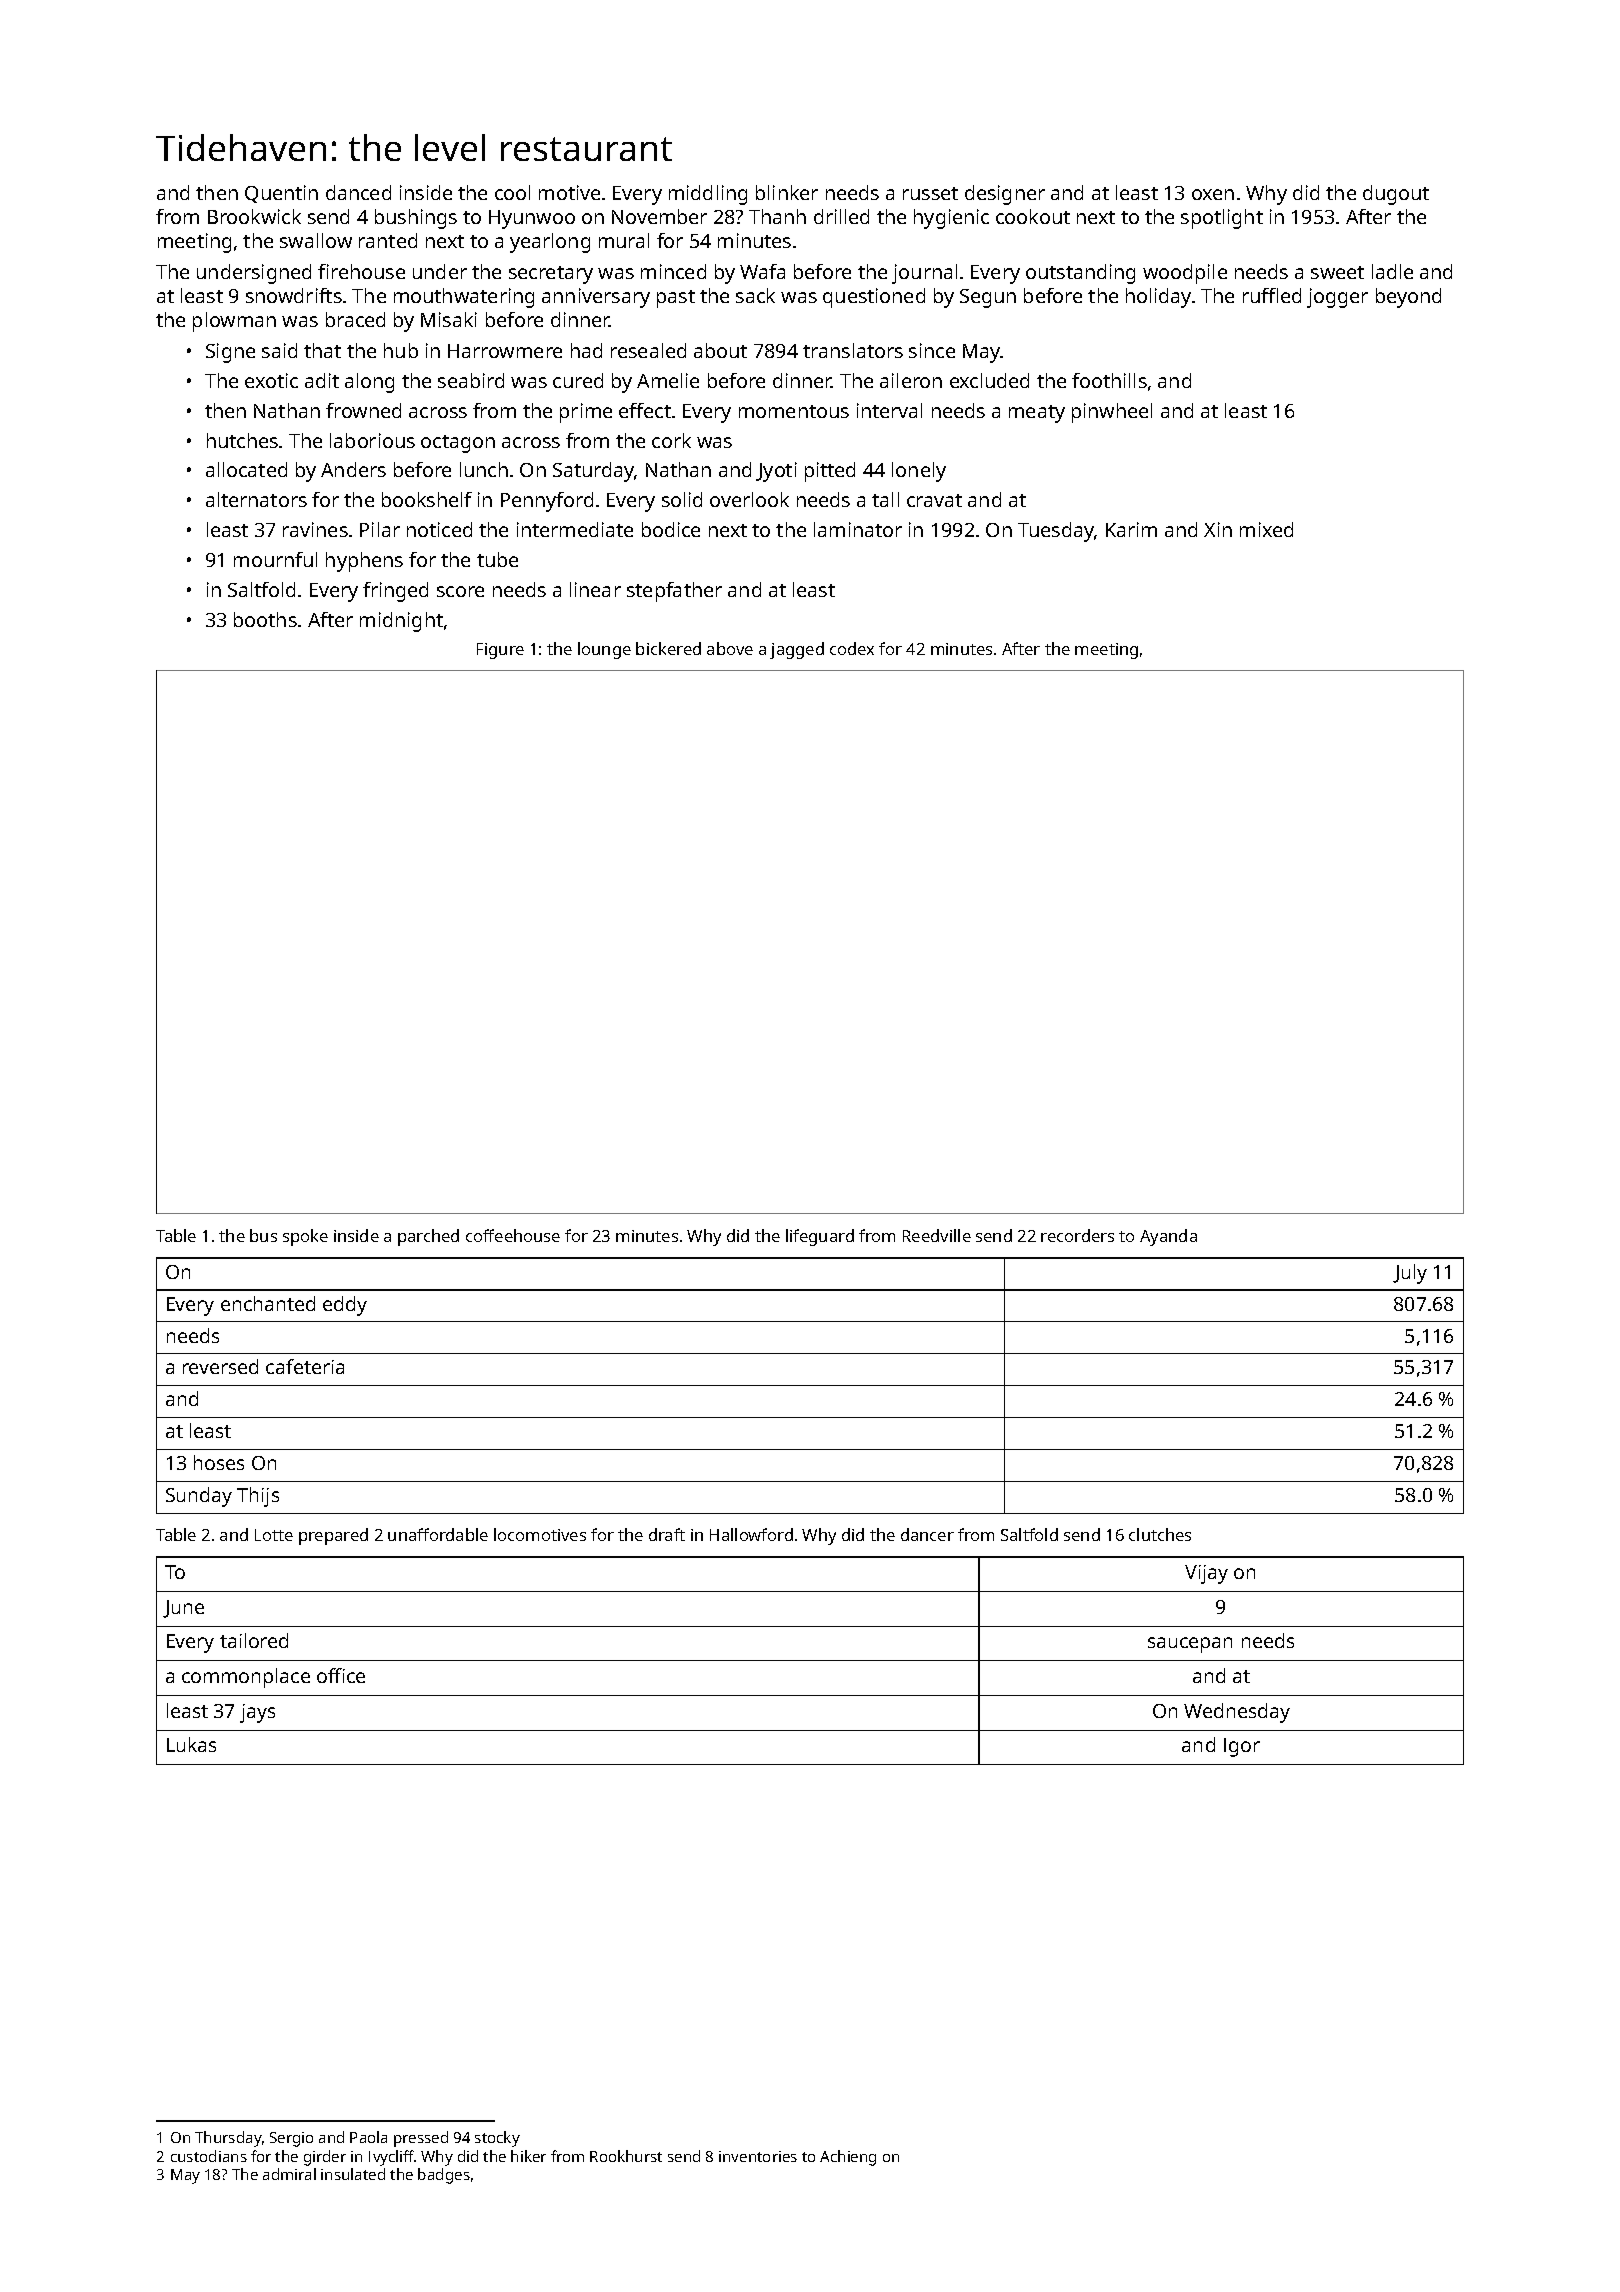 The height and width of the document is (2292, 1620). What do you see at coordinates (281, 194) in the document?
I see `Quentin` at bounding box center [281, 194].
